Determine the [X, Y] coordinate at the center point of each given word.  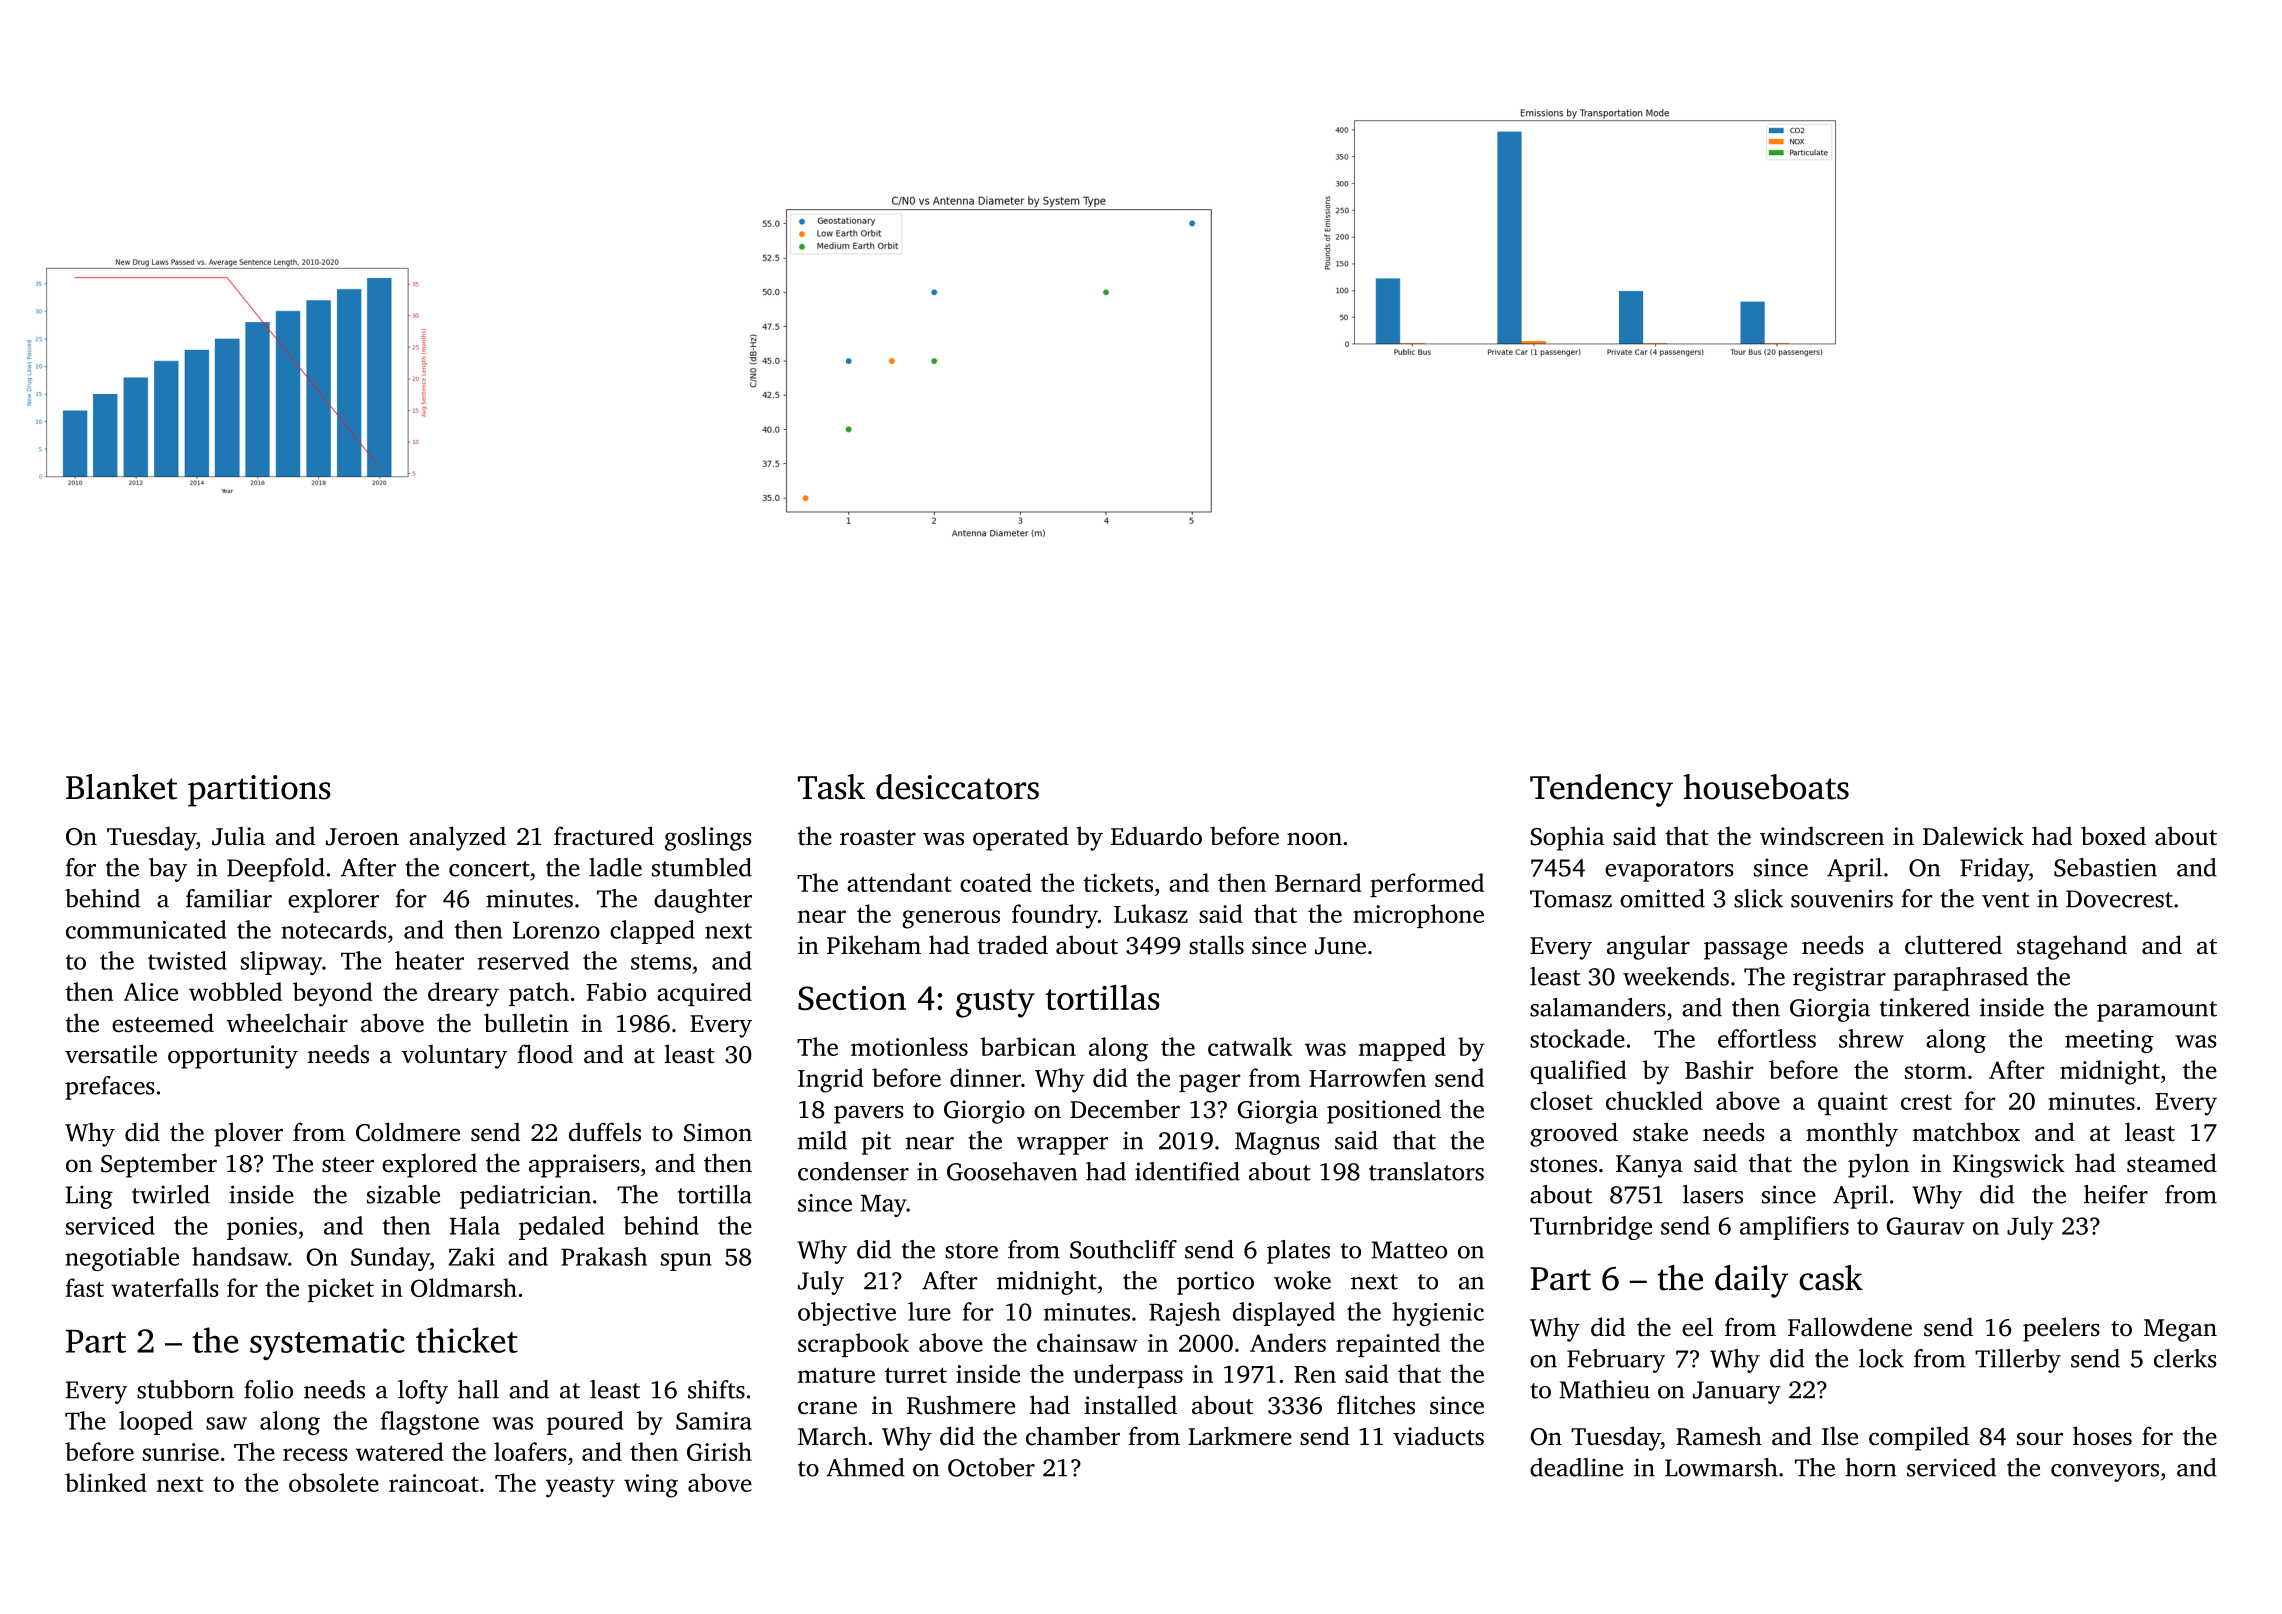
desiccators [957, 787]
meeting [2109, 1041]
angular [1648, 947]
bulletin [526, 1023]
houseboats [1766, 787]
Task [831, 787]
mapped [1402, 1049]
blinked [106, 1482]
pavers [869, 1114]
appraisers [584, 1166]
